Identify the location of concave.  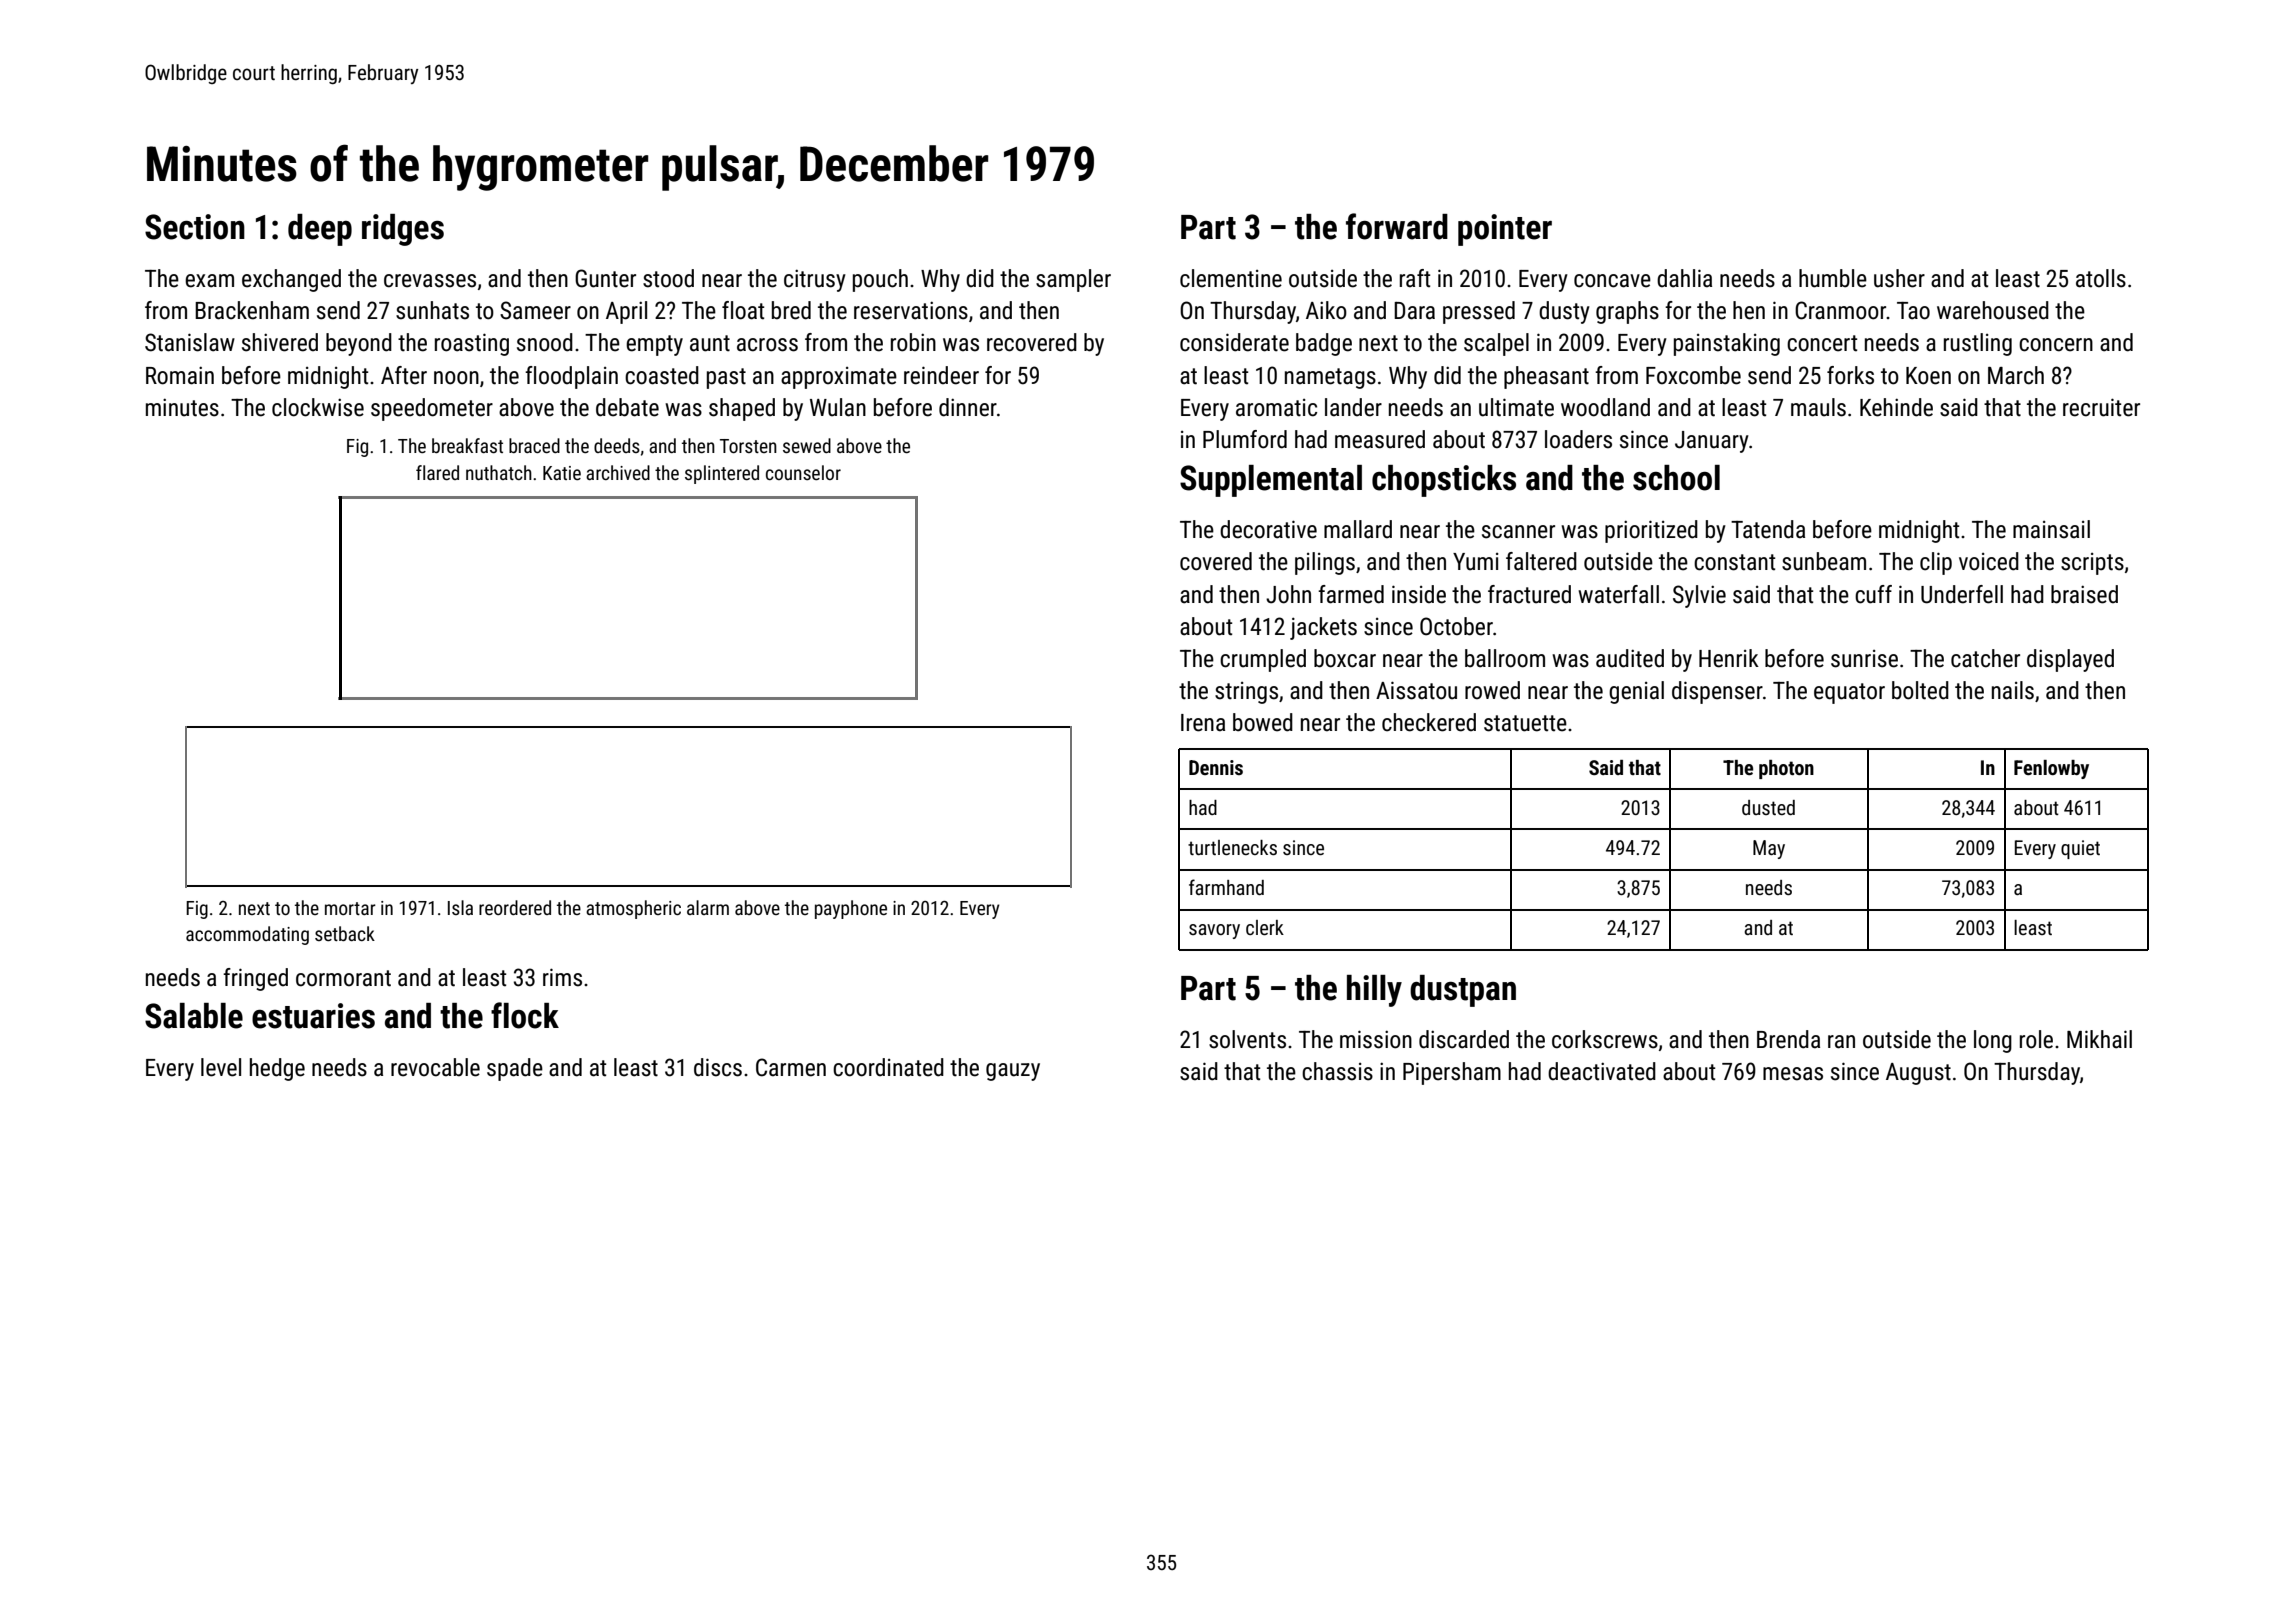
(1612, 281).
